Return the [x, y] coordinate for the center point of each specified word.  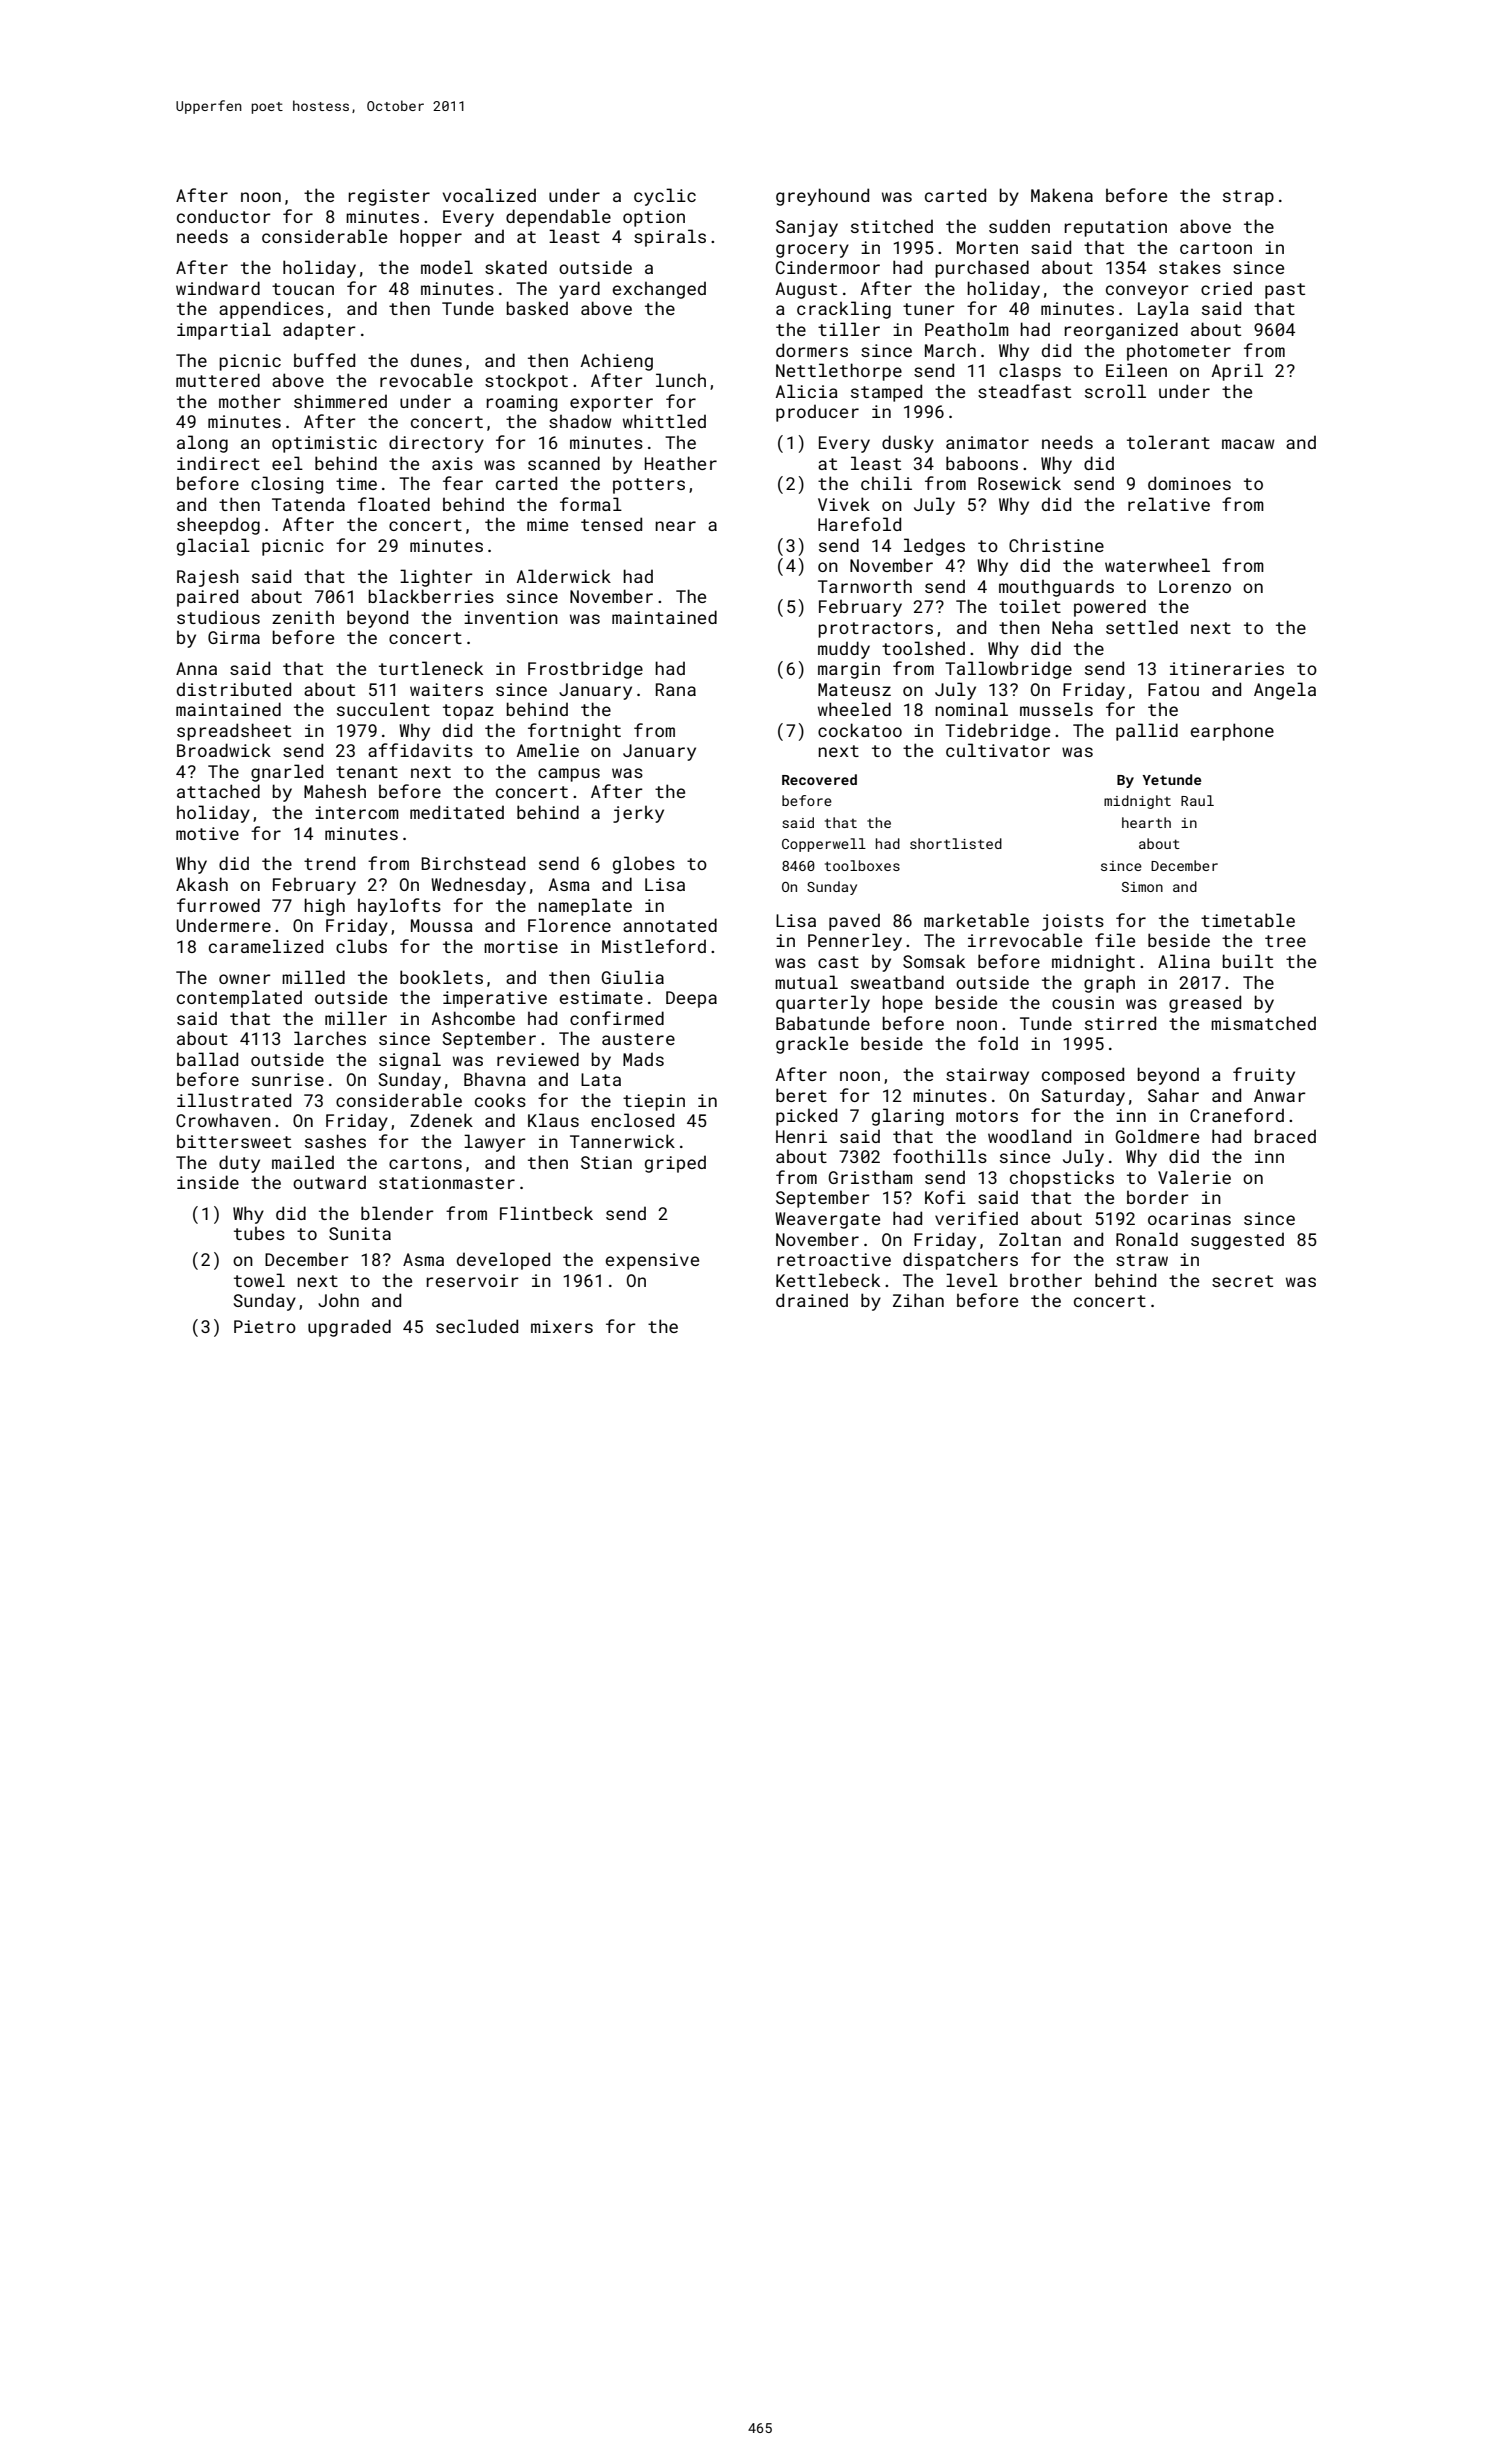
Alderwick [564, 576]
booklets [441, 977]
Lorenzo [1195, 586]
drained [812, 1300]
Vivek [844, 504]
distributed [234, 689]
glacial [213, 547]
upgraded [349, 1328]
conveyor [1147, 292]
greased [1205, 1004]
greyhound [822, 197]
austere [638, 1039]
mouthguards [1056, 588]
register [389, 197]
